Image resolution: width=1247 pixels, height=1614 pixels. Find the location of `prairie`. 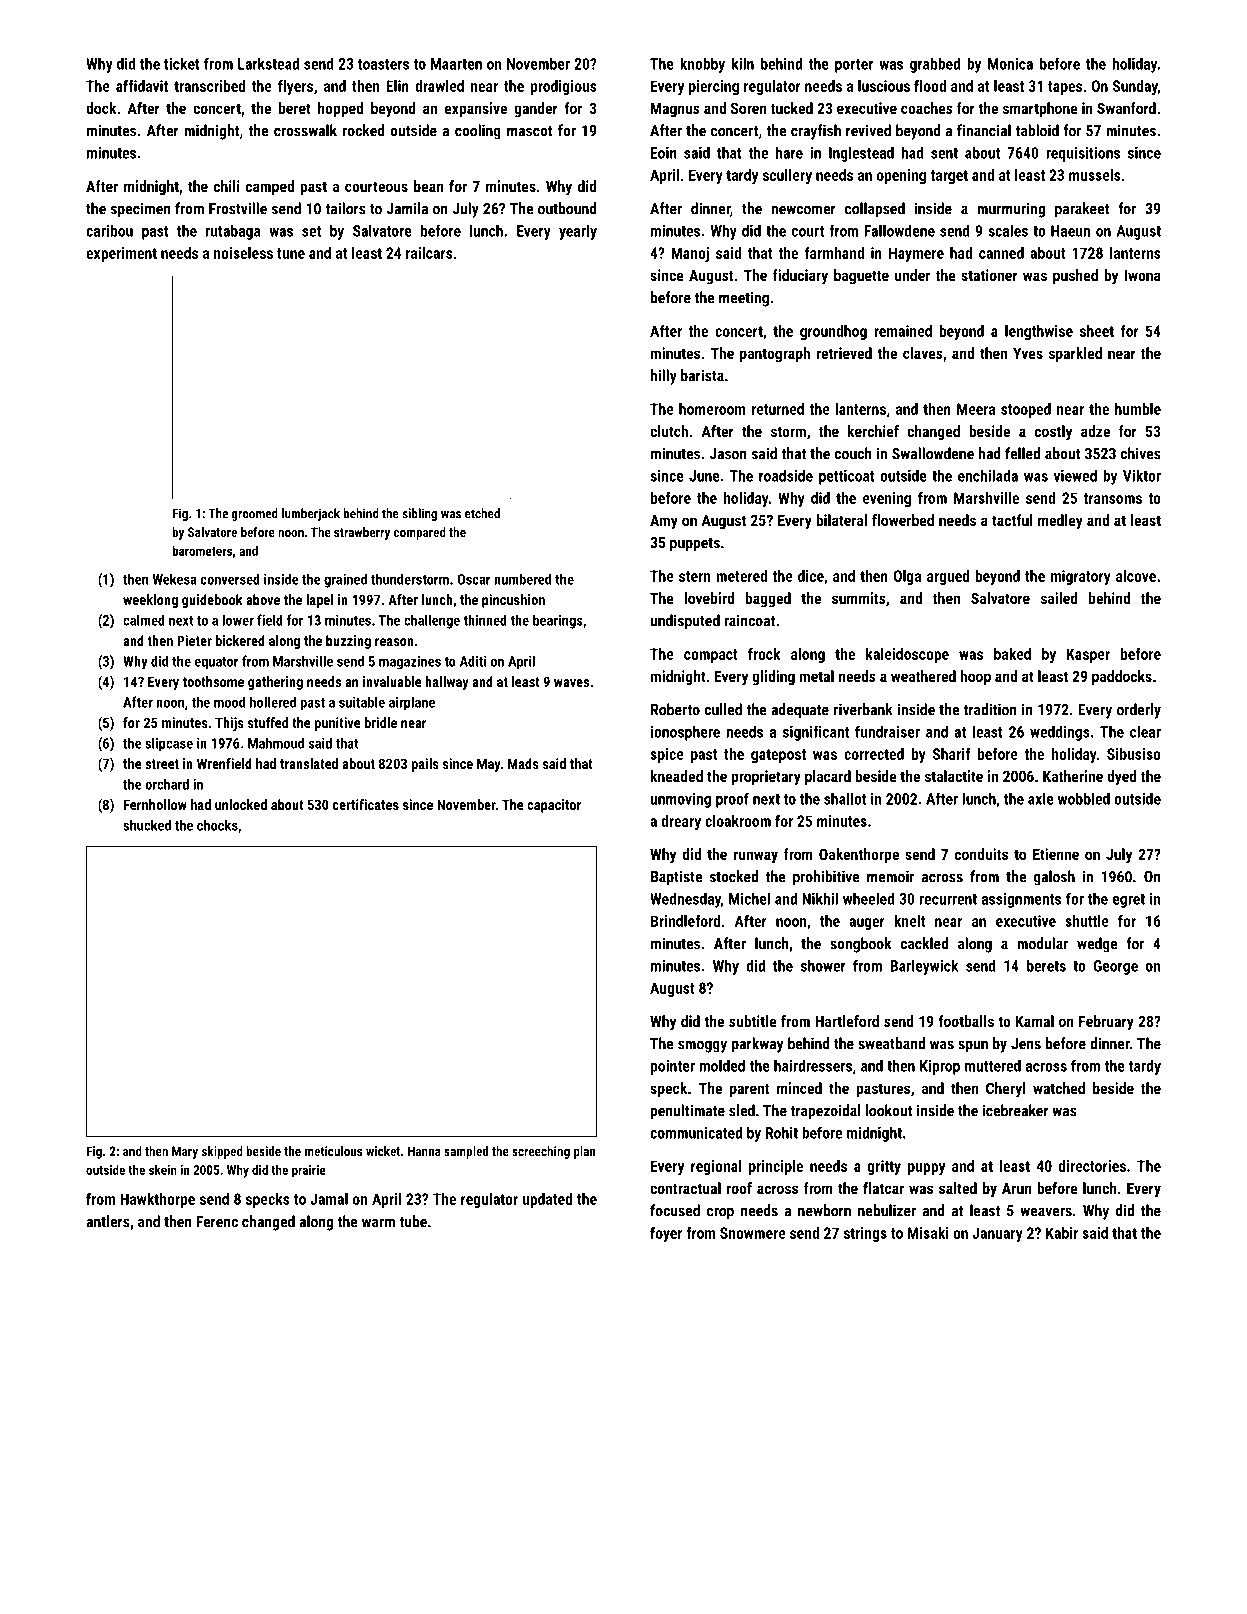

prairie is located at coordinates (309, 1171).
